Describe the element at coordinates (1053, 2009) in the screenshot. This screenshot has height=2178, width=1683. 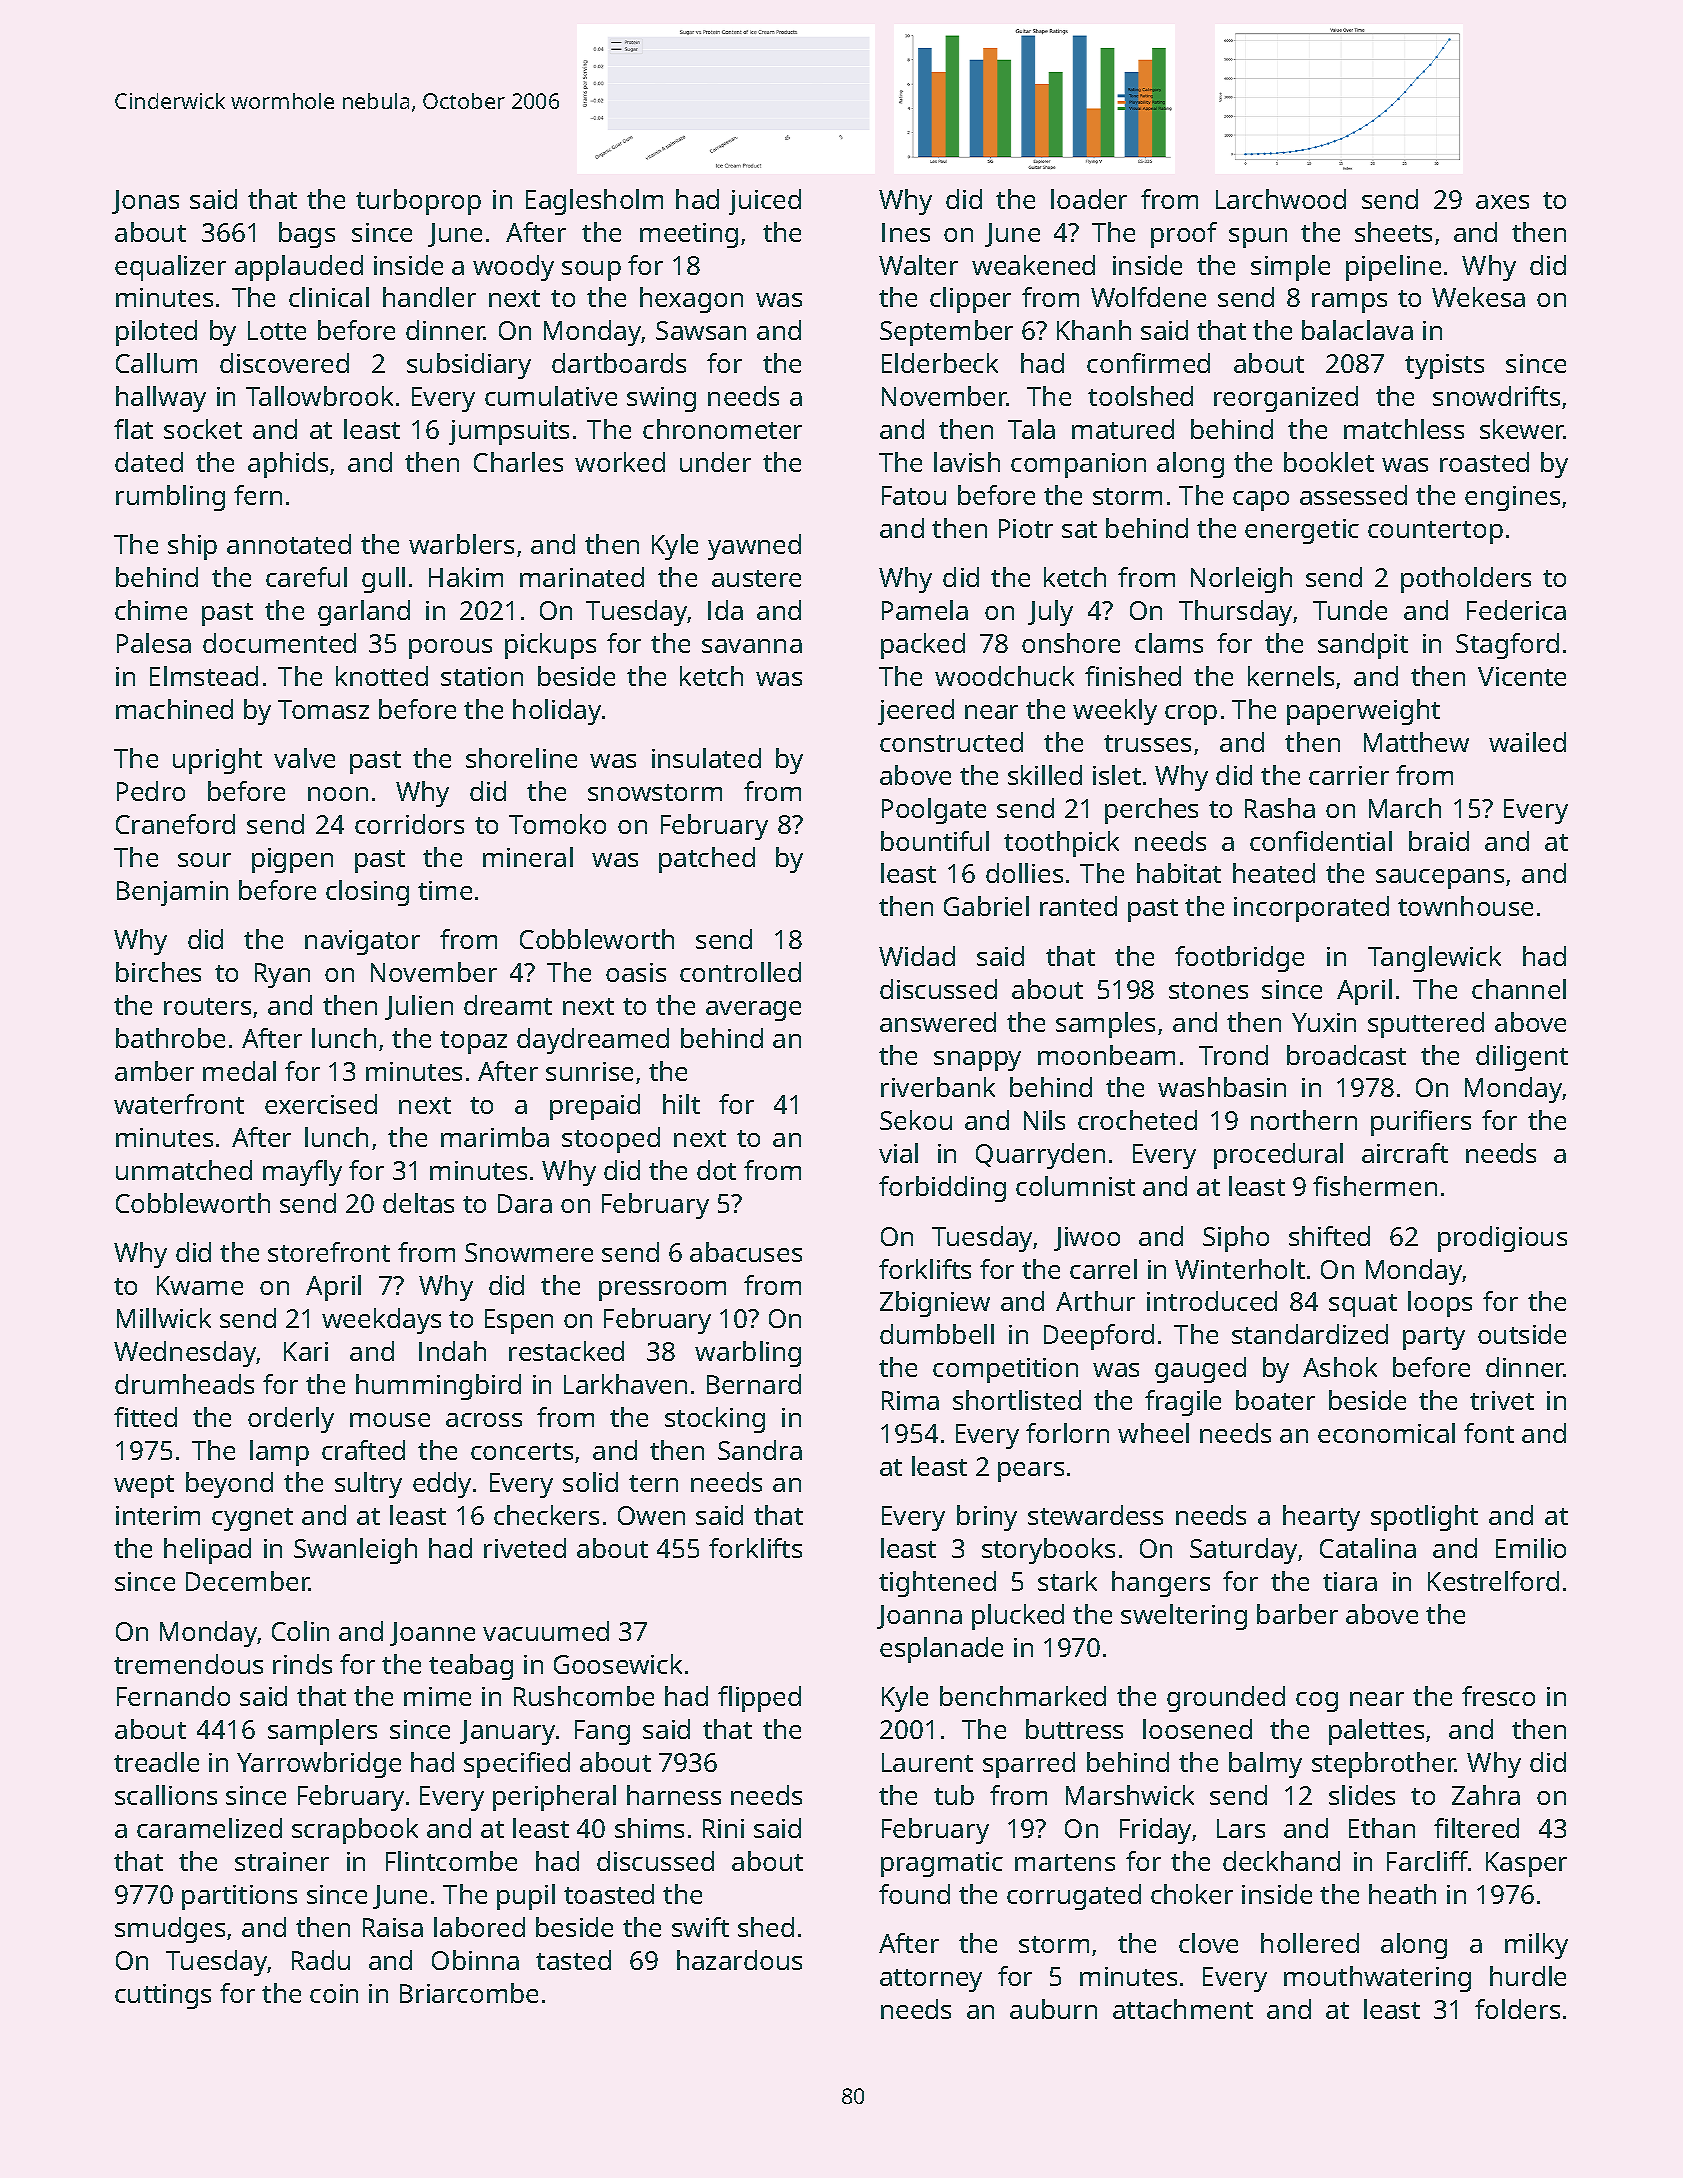
I see `auburn` at that location.
